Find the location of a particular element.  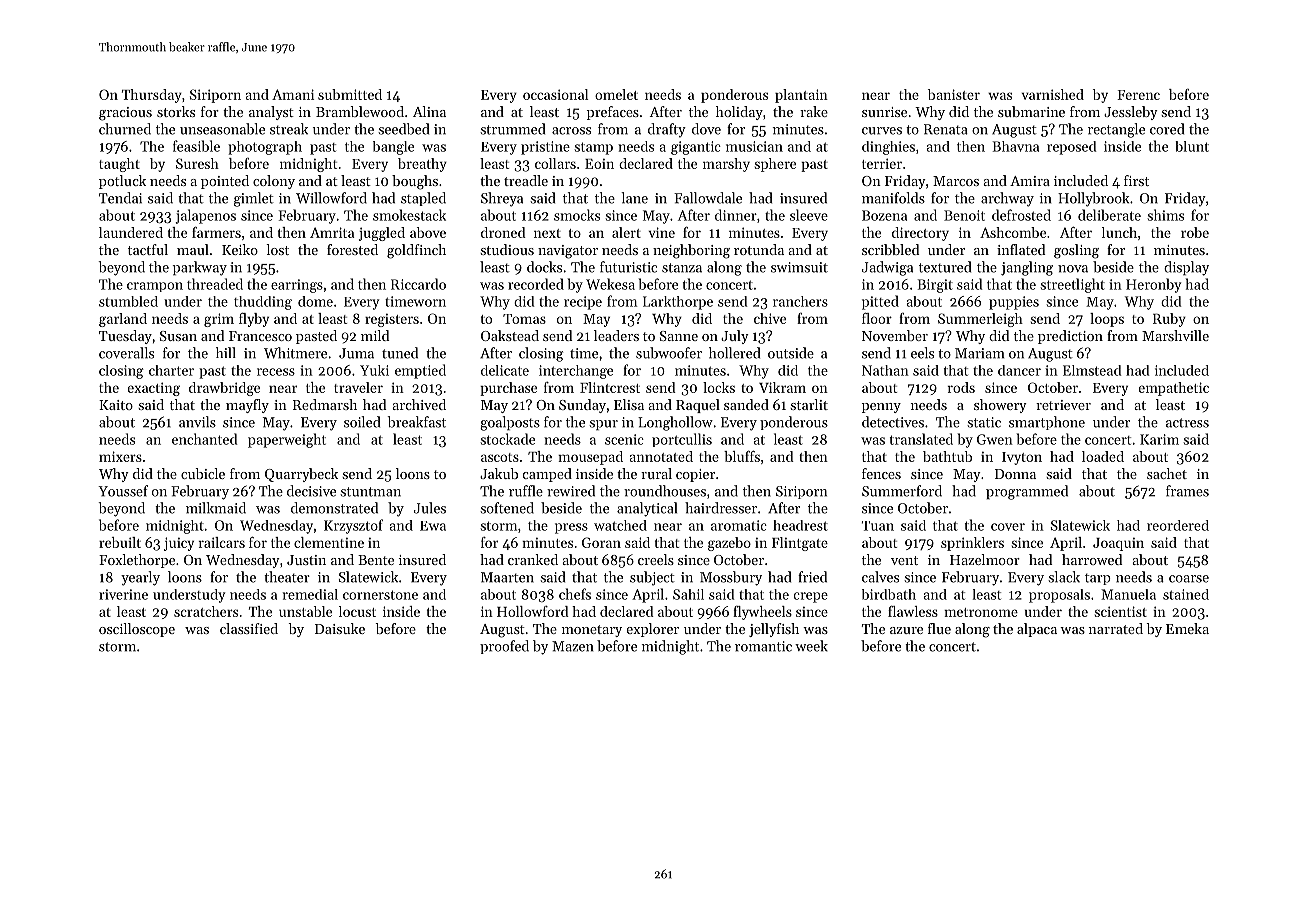

directory is located at coordinates (920, 234).
